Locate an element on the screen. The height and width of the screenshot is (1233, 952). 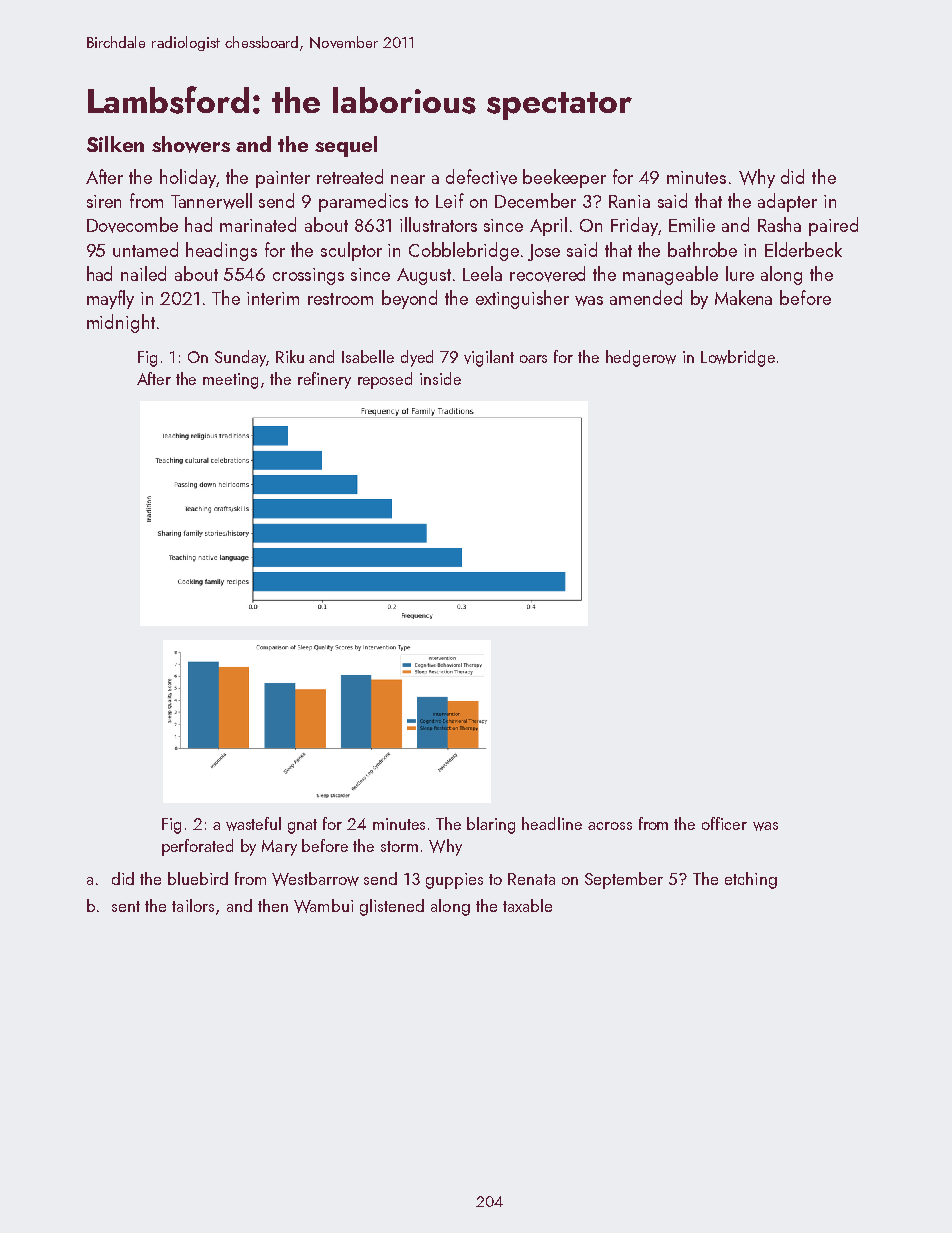
guppies is located at coordinates (454, 881).
